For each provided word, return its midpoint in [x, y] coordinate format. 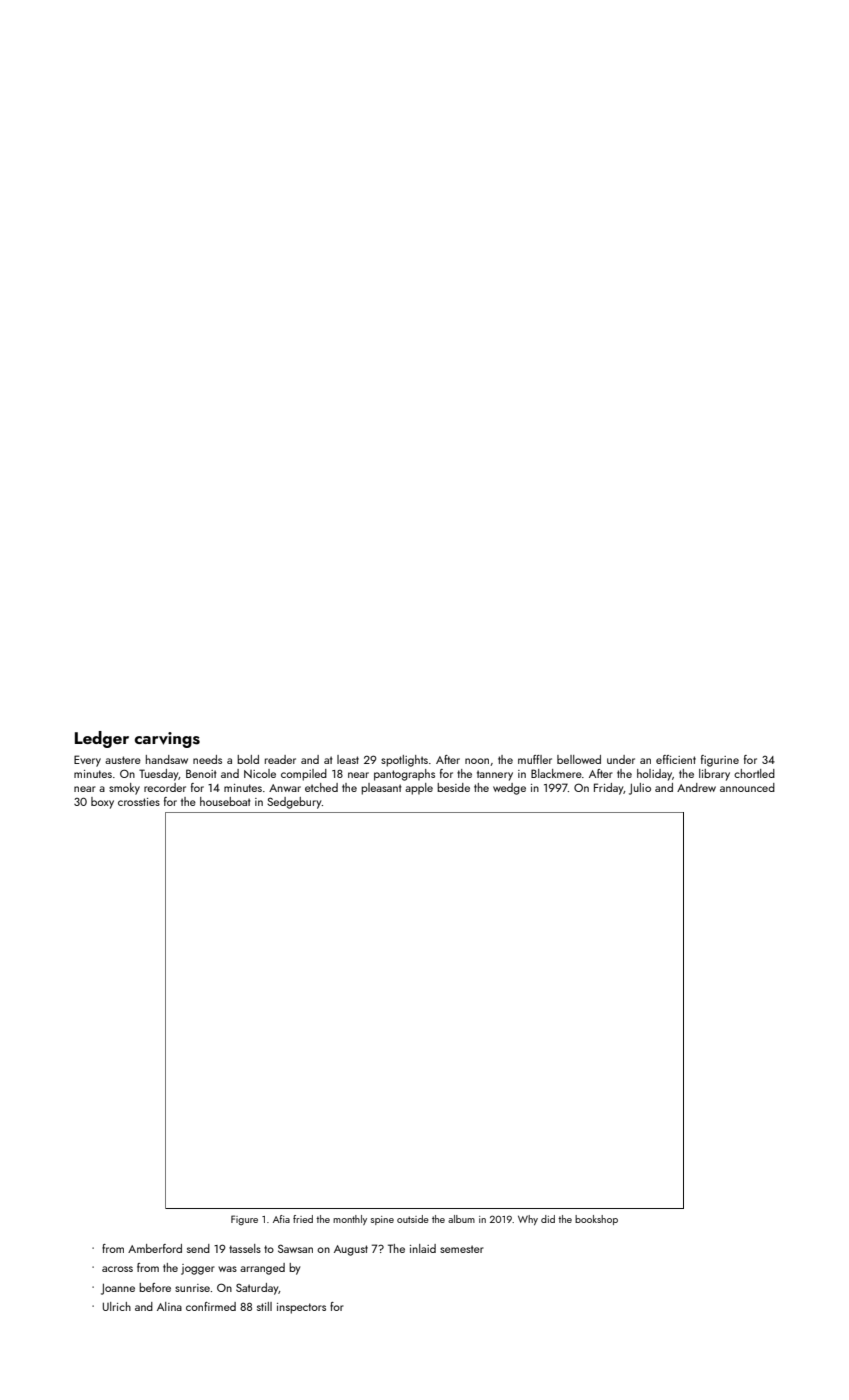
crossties [139, 802]
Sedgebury [294, 803]
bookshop [596, 1220]
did [548, 1219]
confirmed [211, 1306]
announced [747, 787]
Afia [281, 1219]
